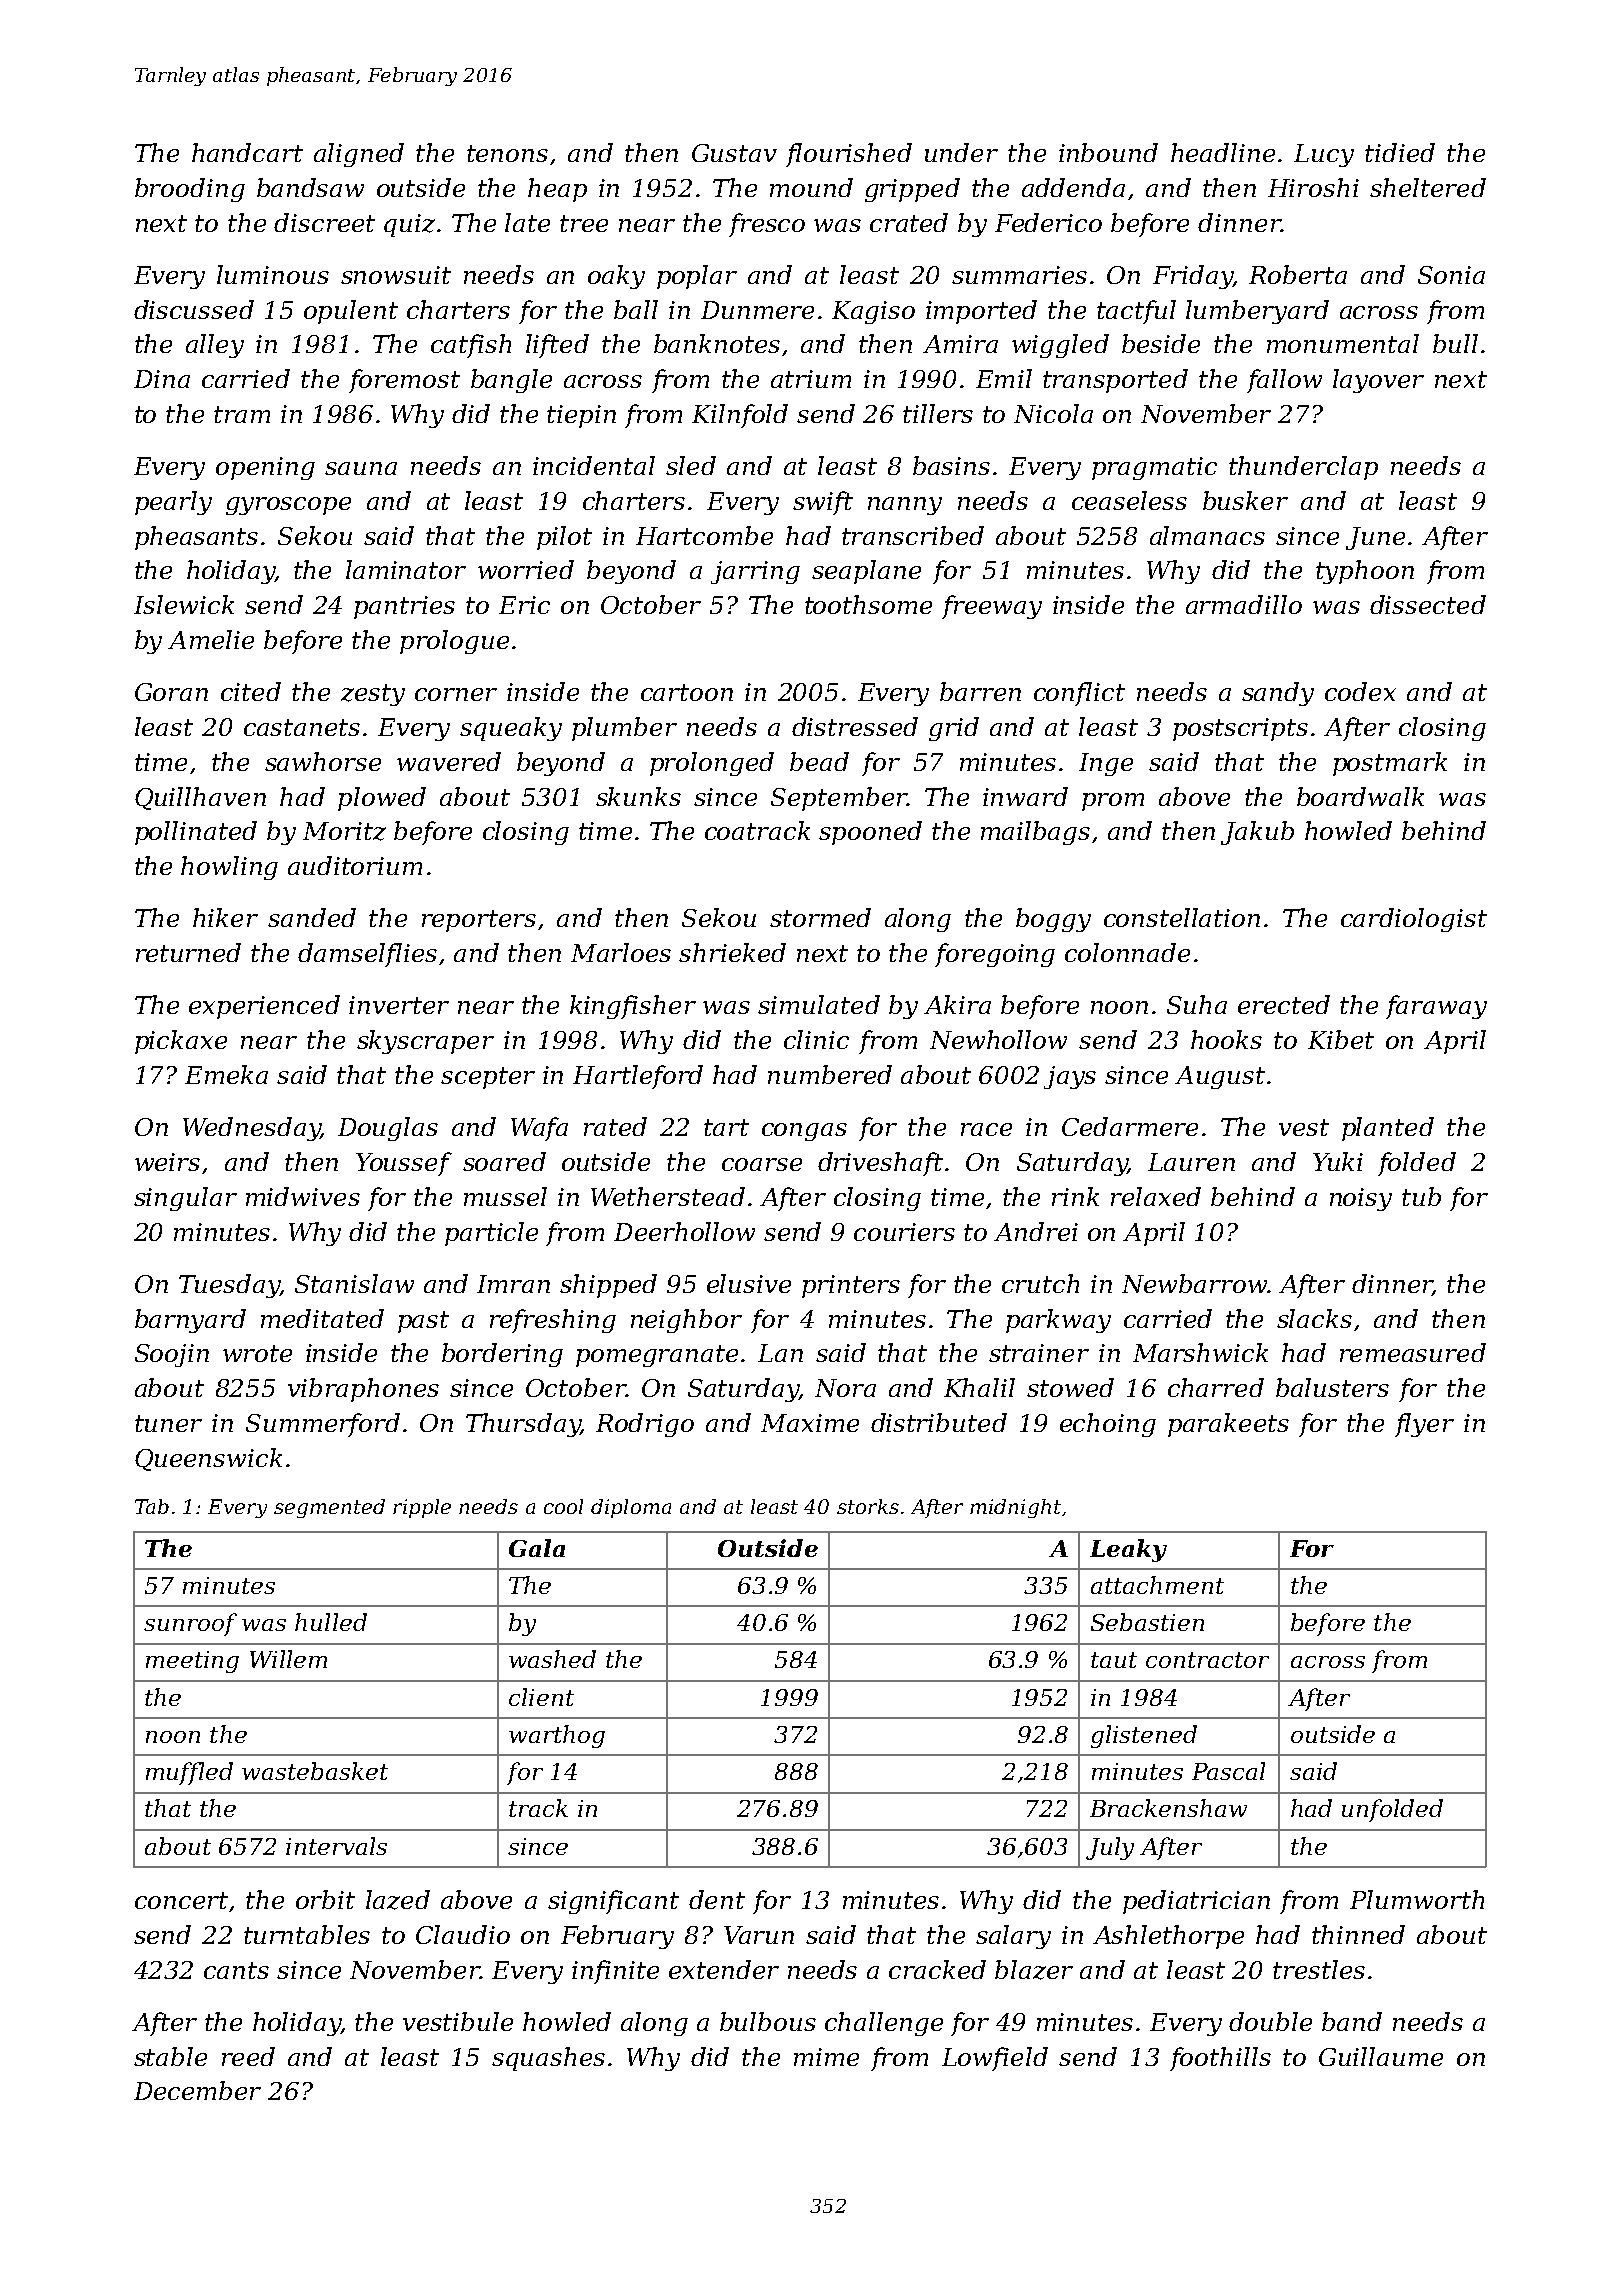  What do you see at coordinates (208, 1459) in the screenshot?
I see `Queenswick` at bounding box center [208, 1459].
